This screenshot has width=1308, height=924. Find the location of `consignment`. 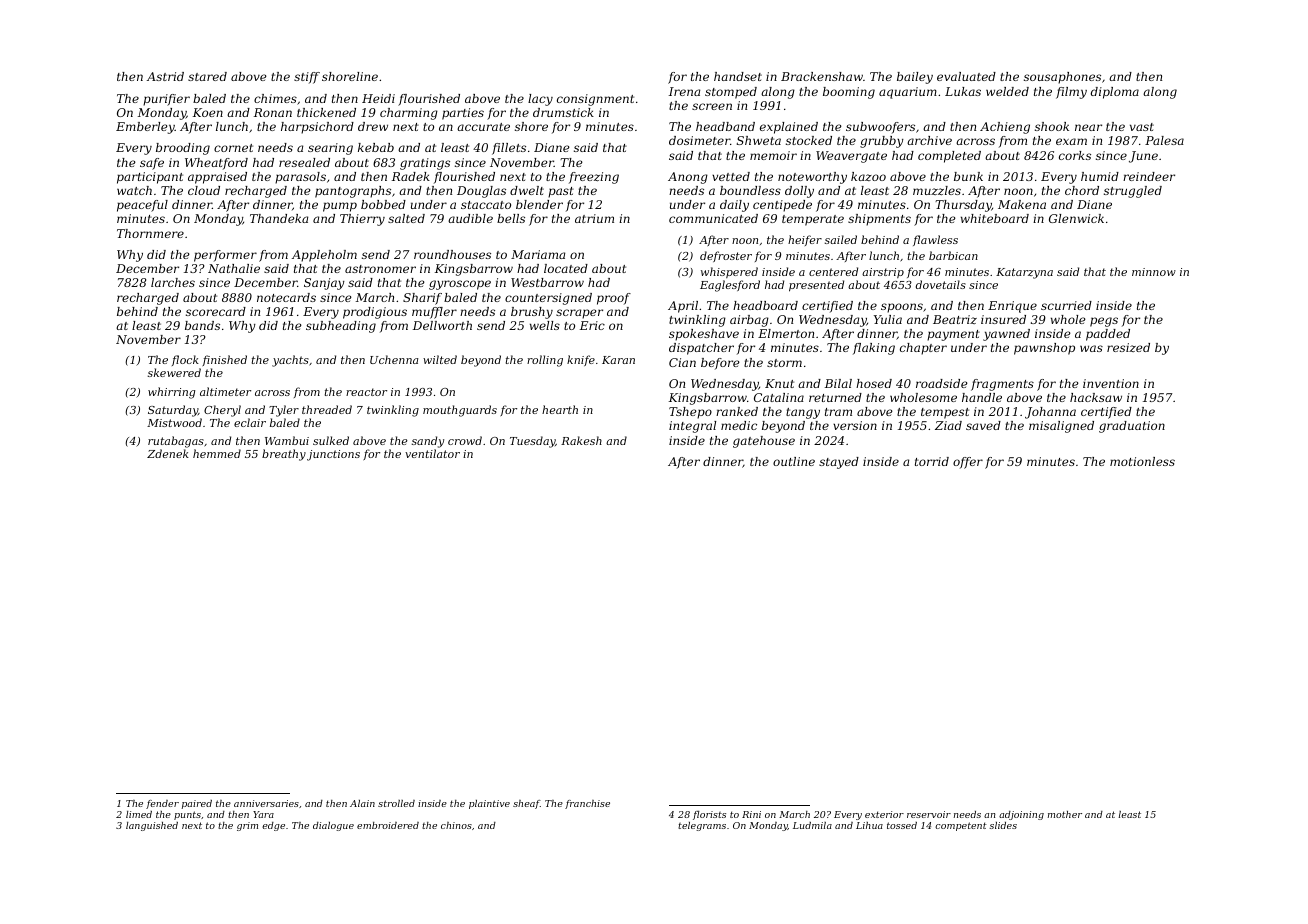

consignment is located at coordinates (595, 100).
